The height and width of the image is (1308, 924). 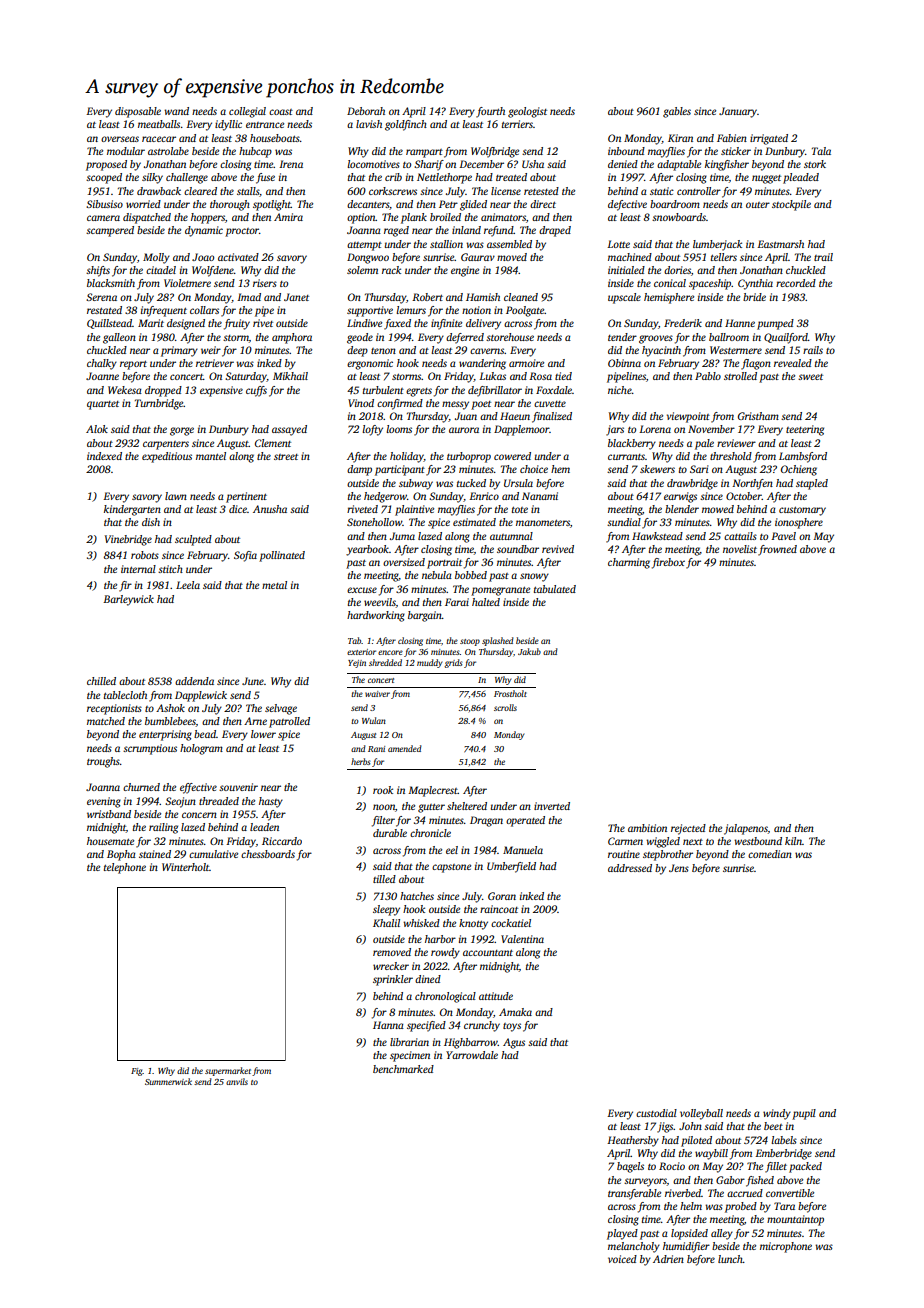 I want to click on benchmarked, so click(x=403, y=1069).
